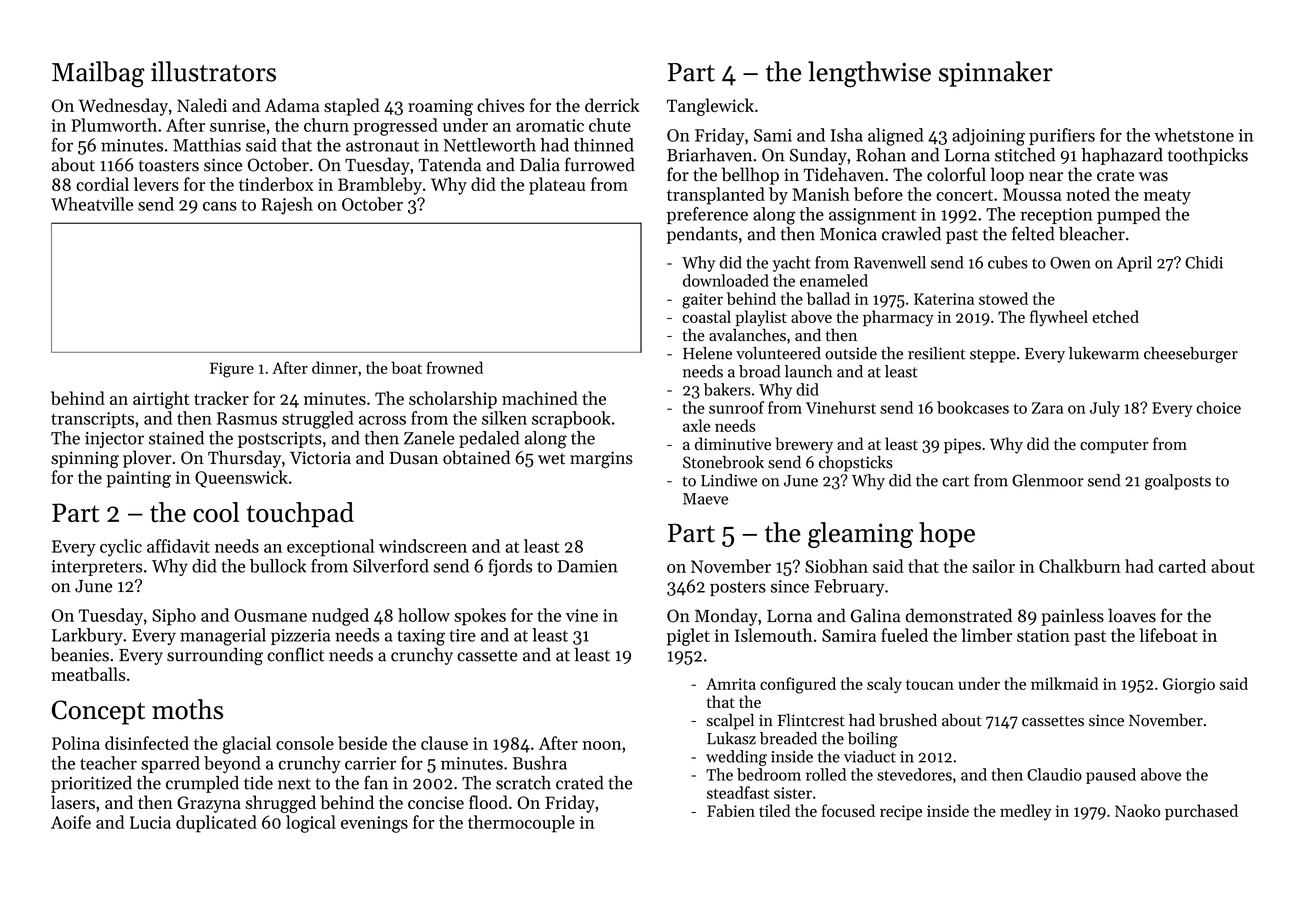 This screenshot has height=924, width=1308. I want to click on lengthwise, so click(869, 74).
